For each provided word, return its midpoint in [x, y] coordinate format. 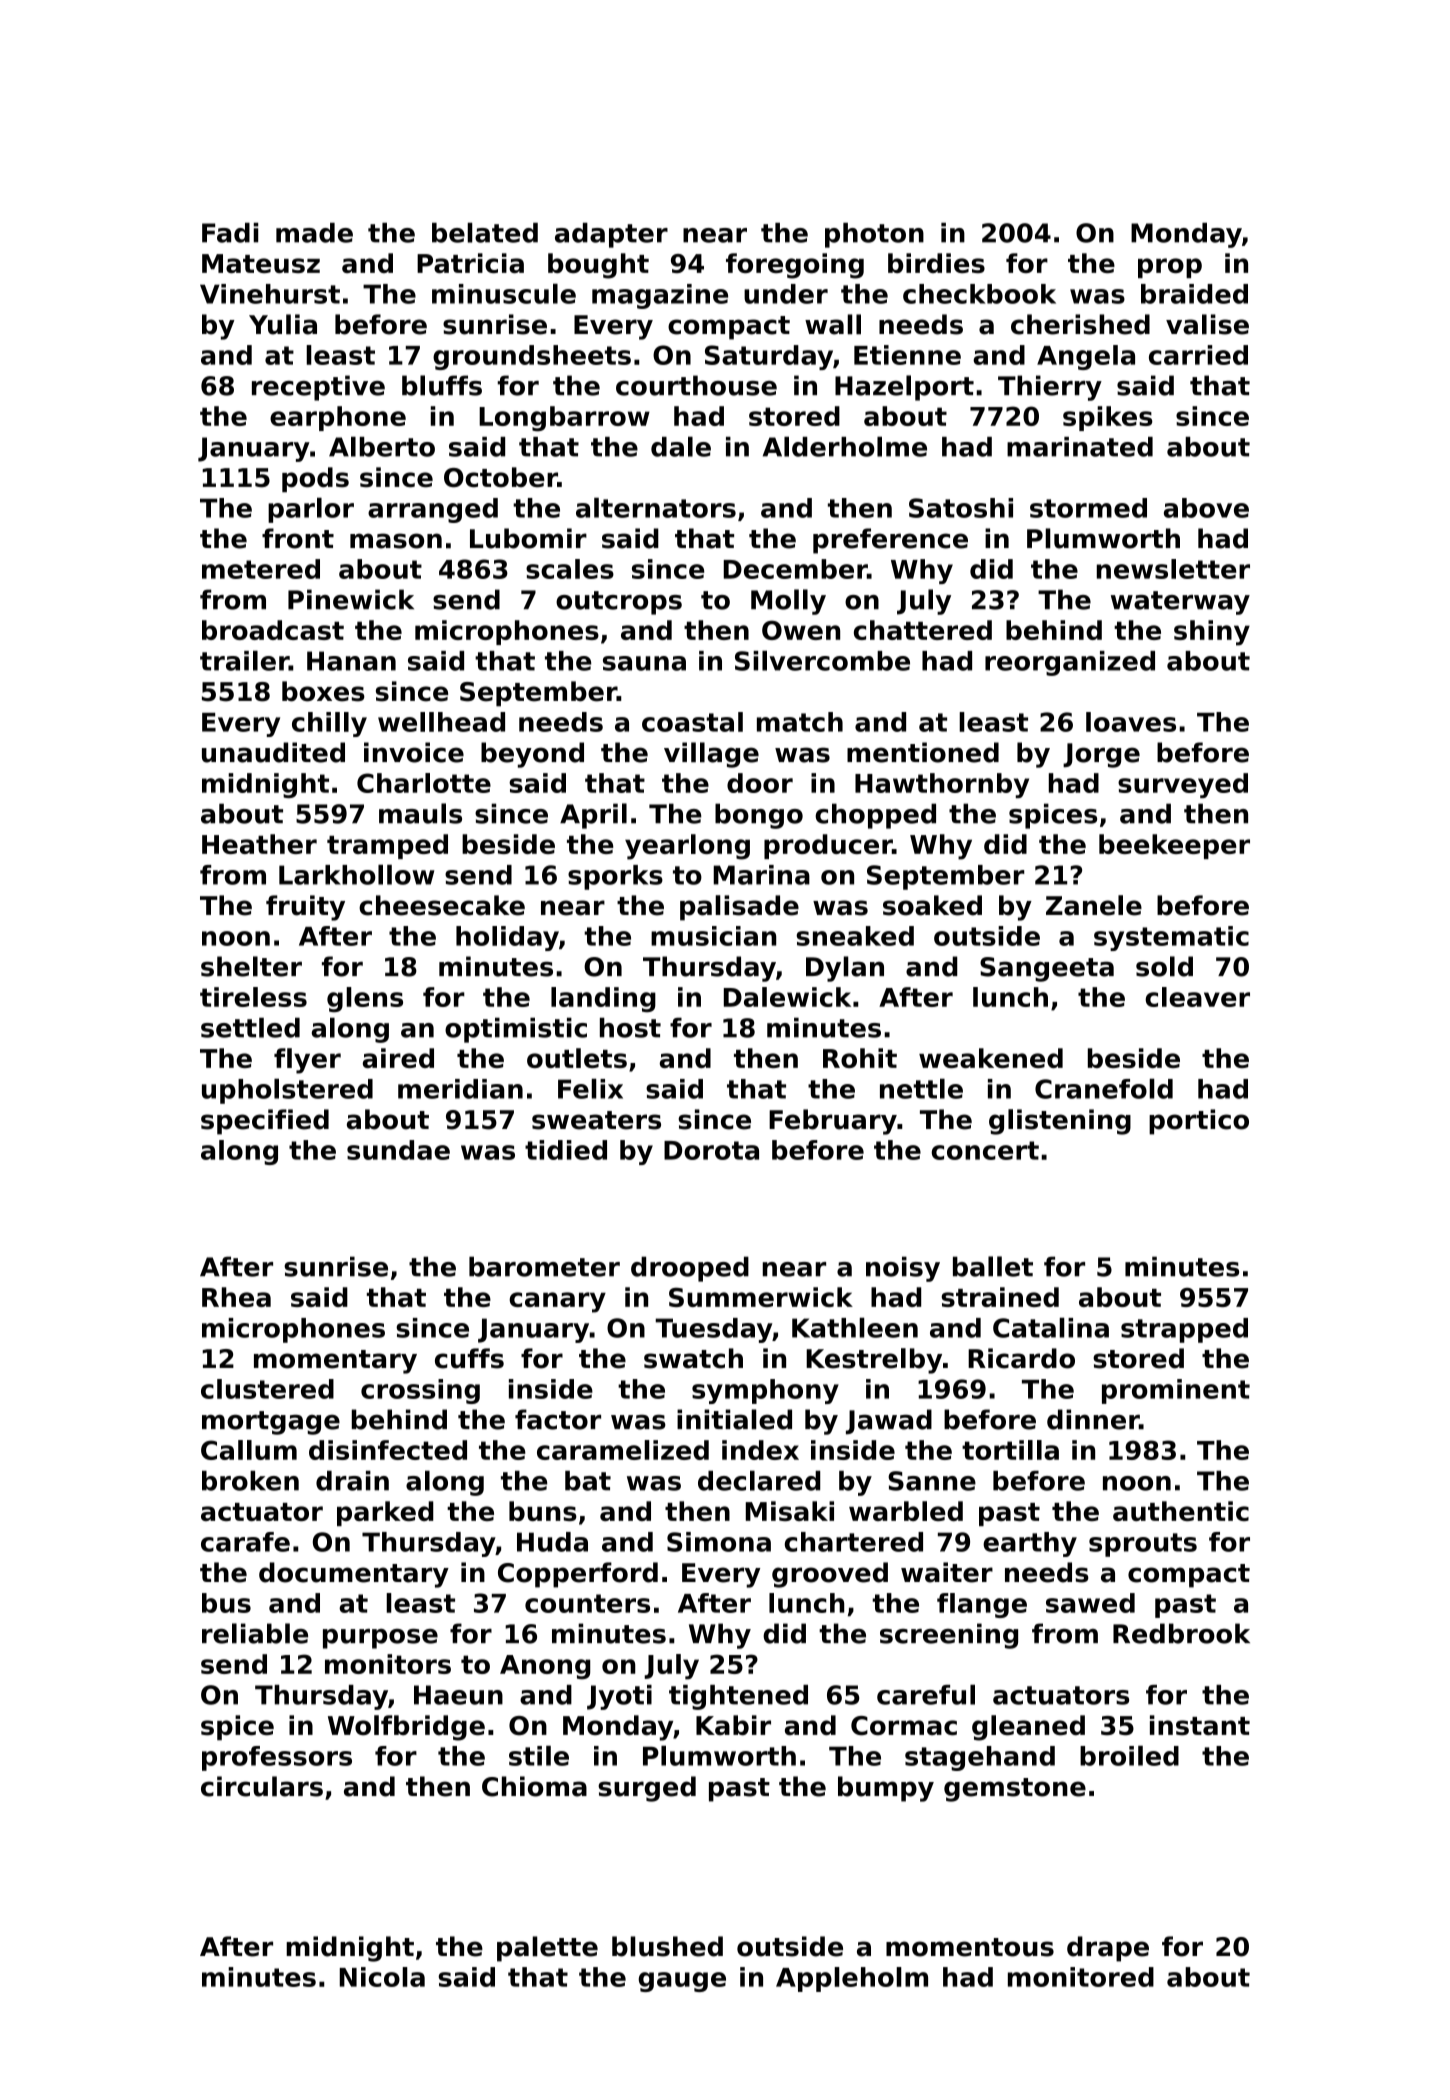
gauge [682, 1982]
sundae [398, 1150]
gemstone [1015, 1790]
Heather [259, 844]
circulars [262, 1786]
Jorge [1101, 755]
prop [1170, 268]
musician [713, 936]
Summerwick [761, 1297]
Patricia [470, 263]
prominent [1176, 1391]
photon [874, 235]
